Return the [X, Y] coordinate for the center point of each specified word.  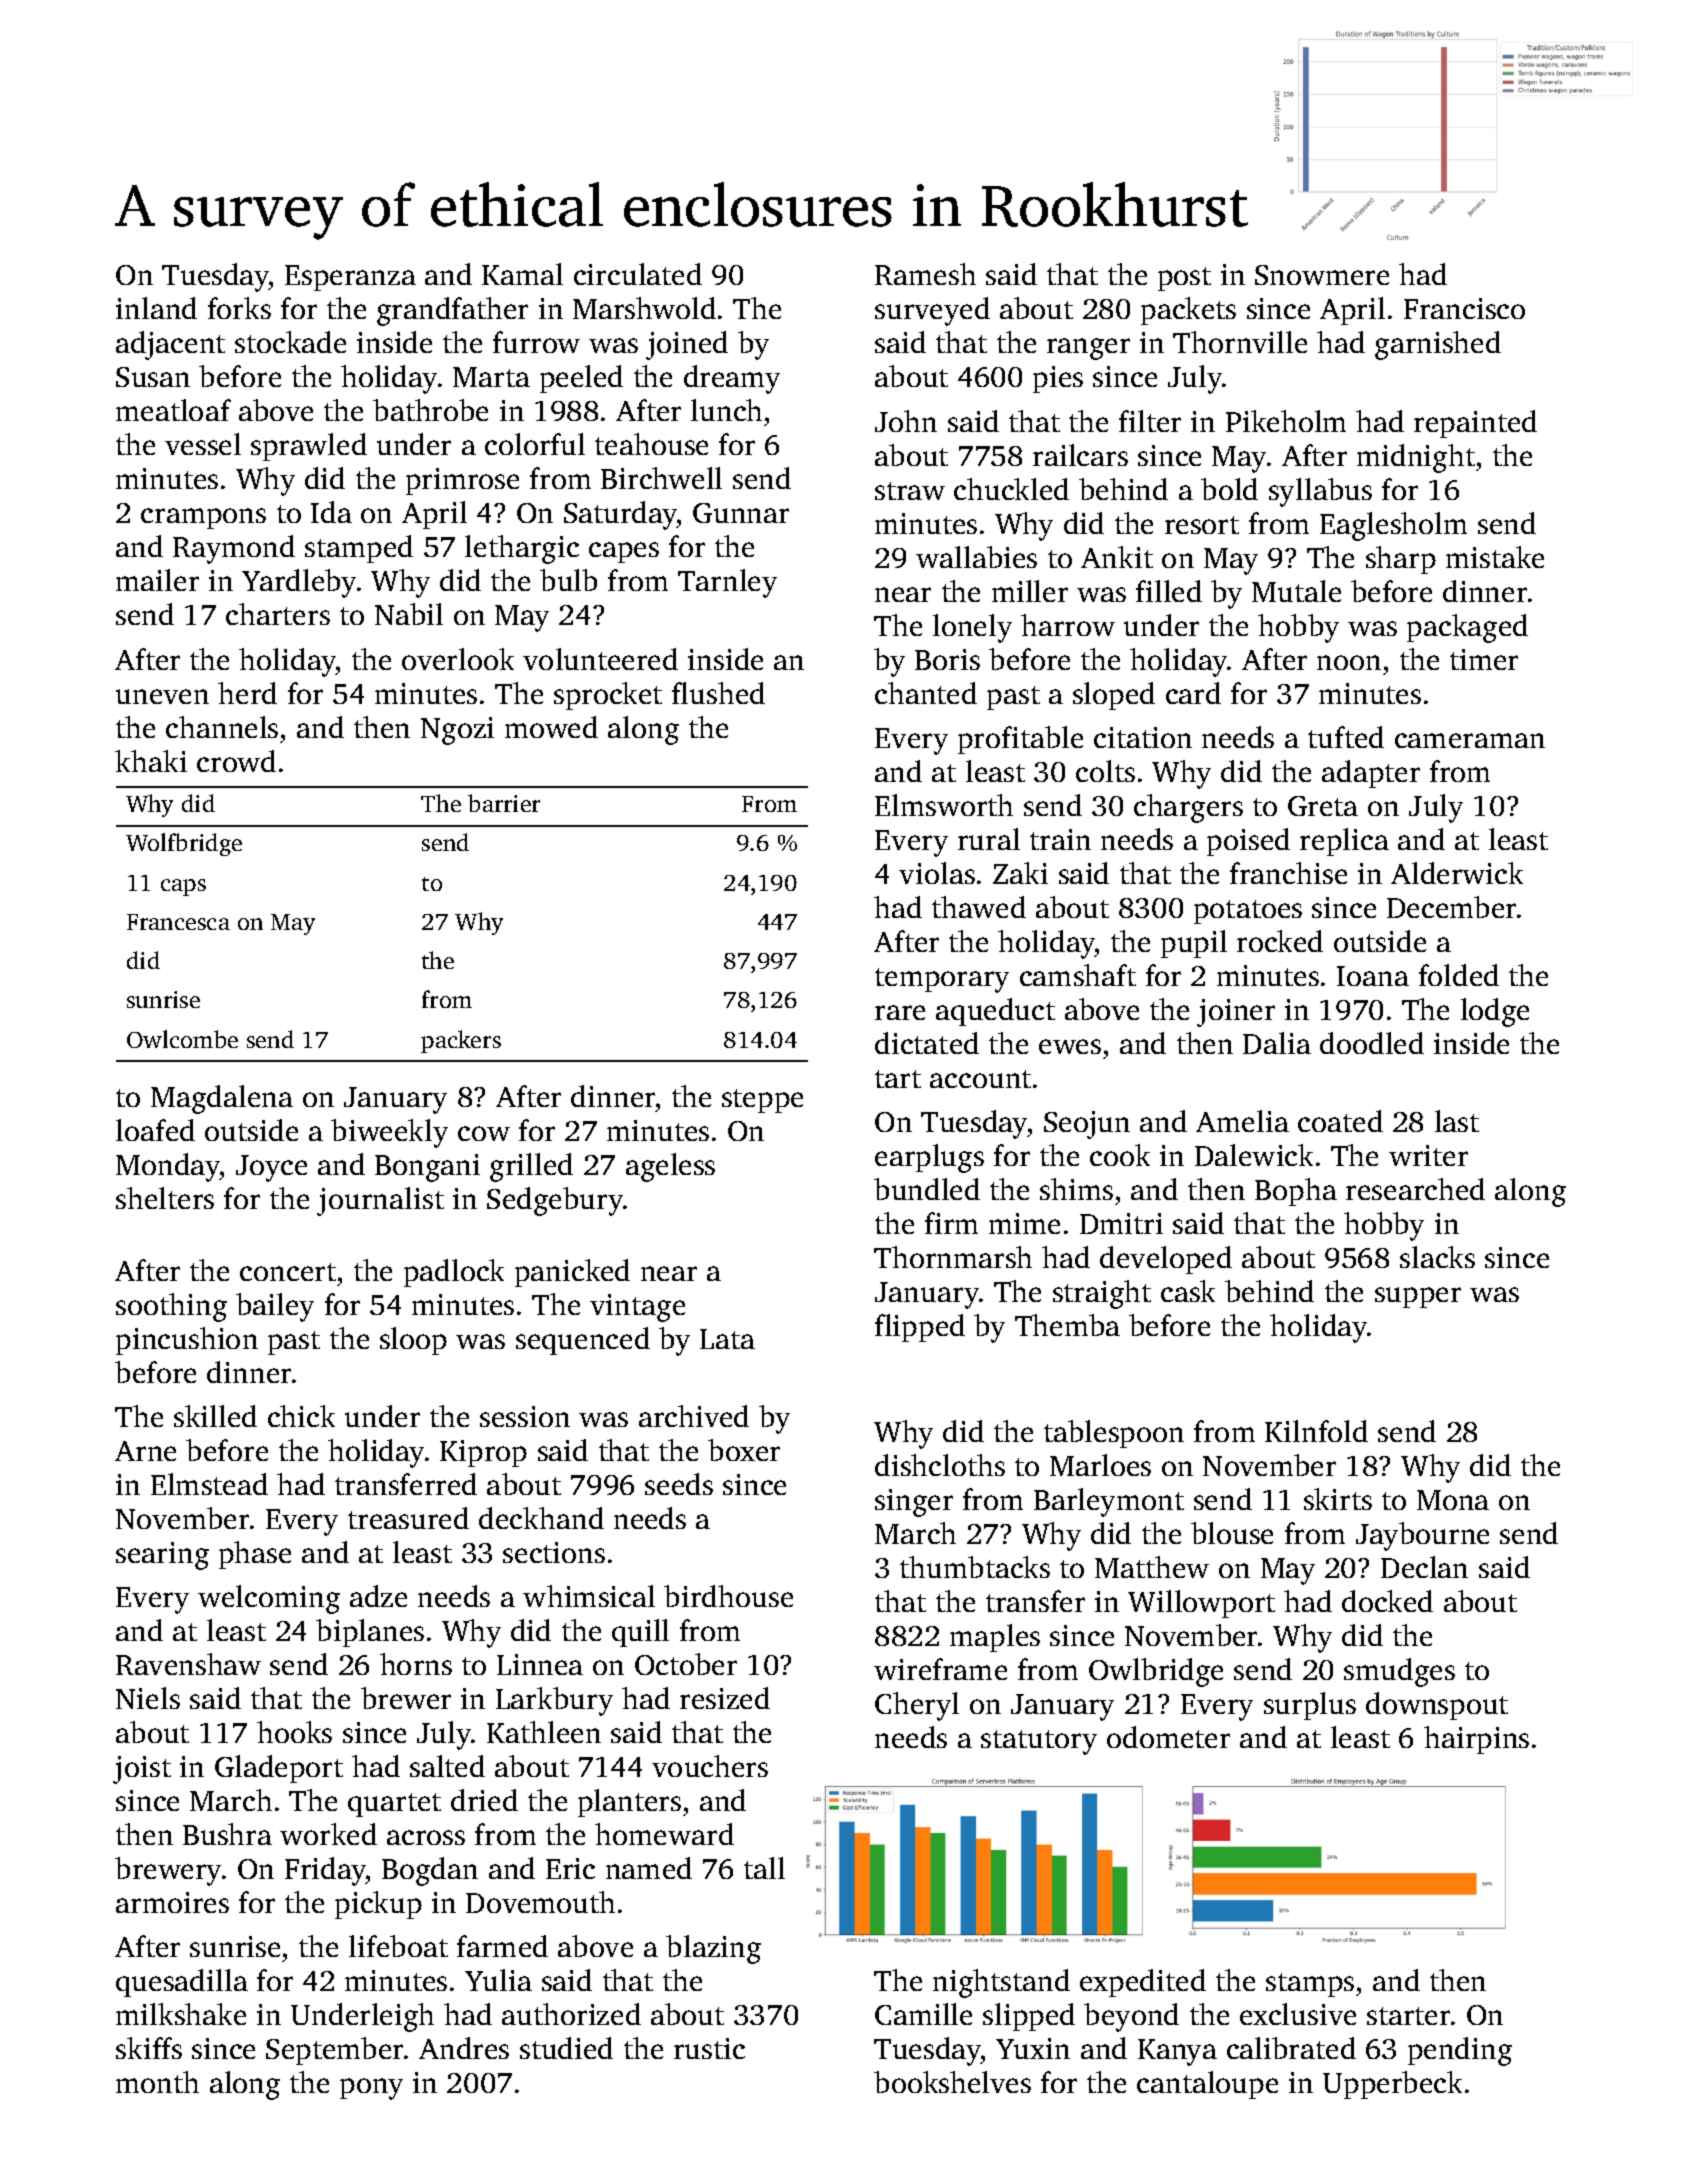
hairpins [1476, 1740]
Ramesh [925, 274]
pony [371, 2089]
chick [301, 1416]
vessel [203, 444]
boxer [744, 1450]
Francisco [1464, 308]
